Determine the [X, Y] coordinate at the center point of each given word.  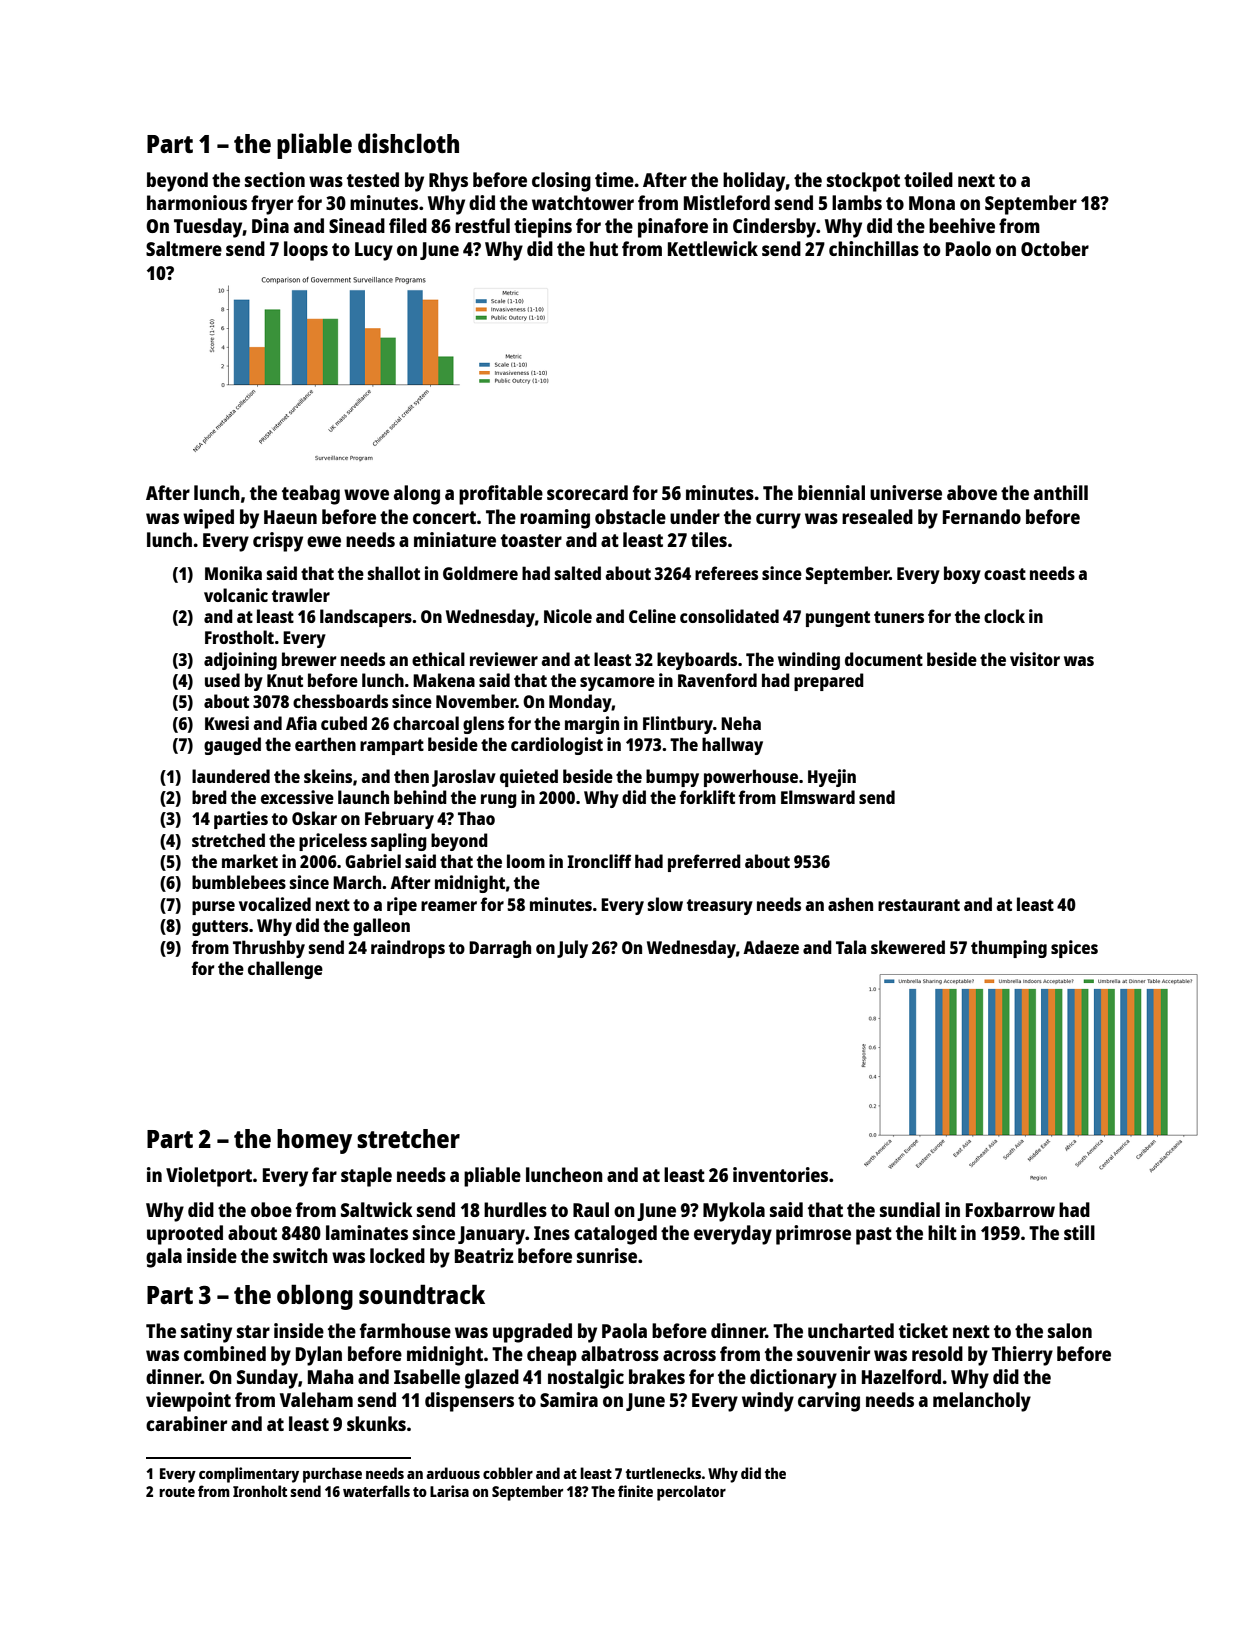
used [222, 680]
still [1079, 1232]
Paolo [968, 248]
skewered [908, 947]
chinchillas [874, 248]
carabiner [186, 1423]
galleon [381, 927]
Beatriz [484, 1255]
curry [778, 521]
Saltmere [184, 248]
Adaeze [771, 947]
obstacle [630, 516]
